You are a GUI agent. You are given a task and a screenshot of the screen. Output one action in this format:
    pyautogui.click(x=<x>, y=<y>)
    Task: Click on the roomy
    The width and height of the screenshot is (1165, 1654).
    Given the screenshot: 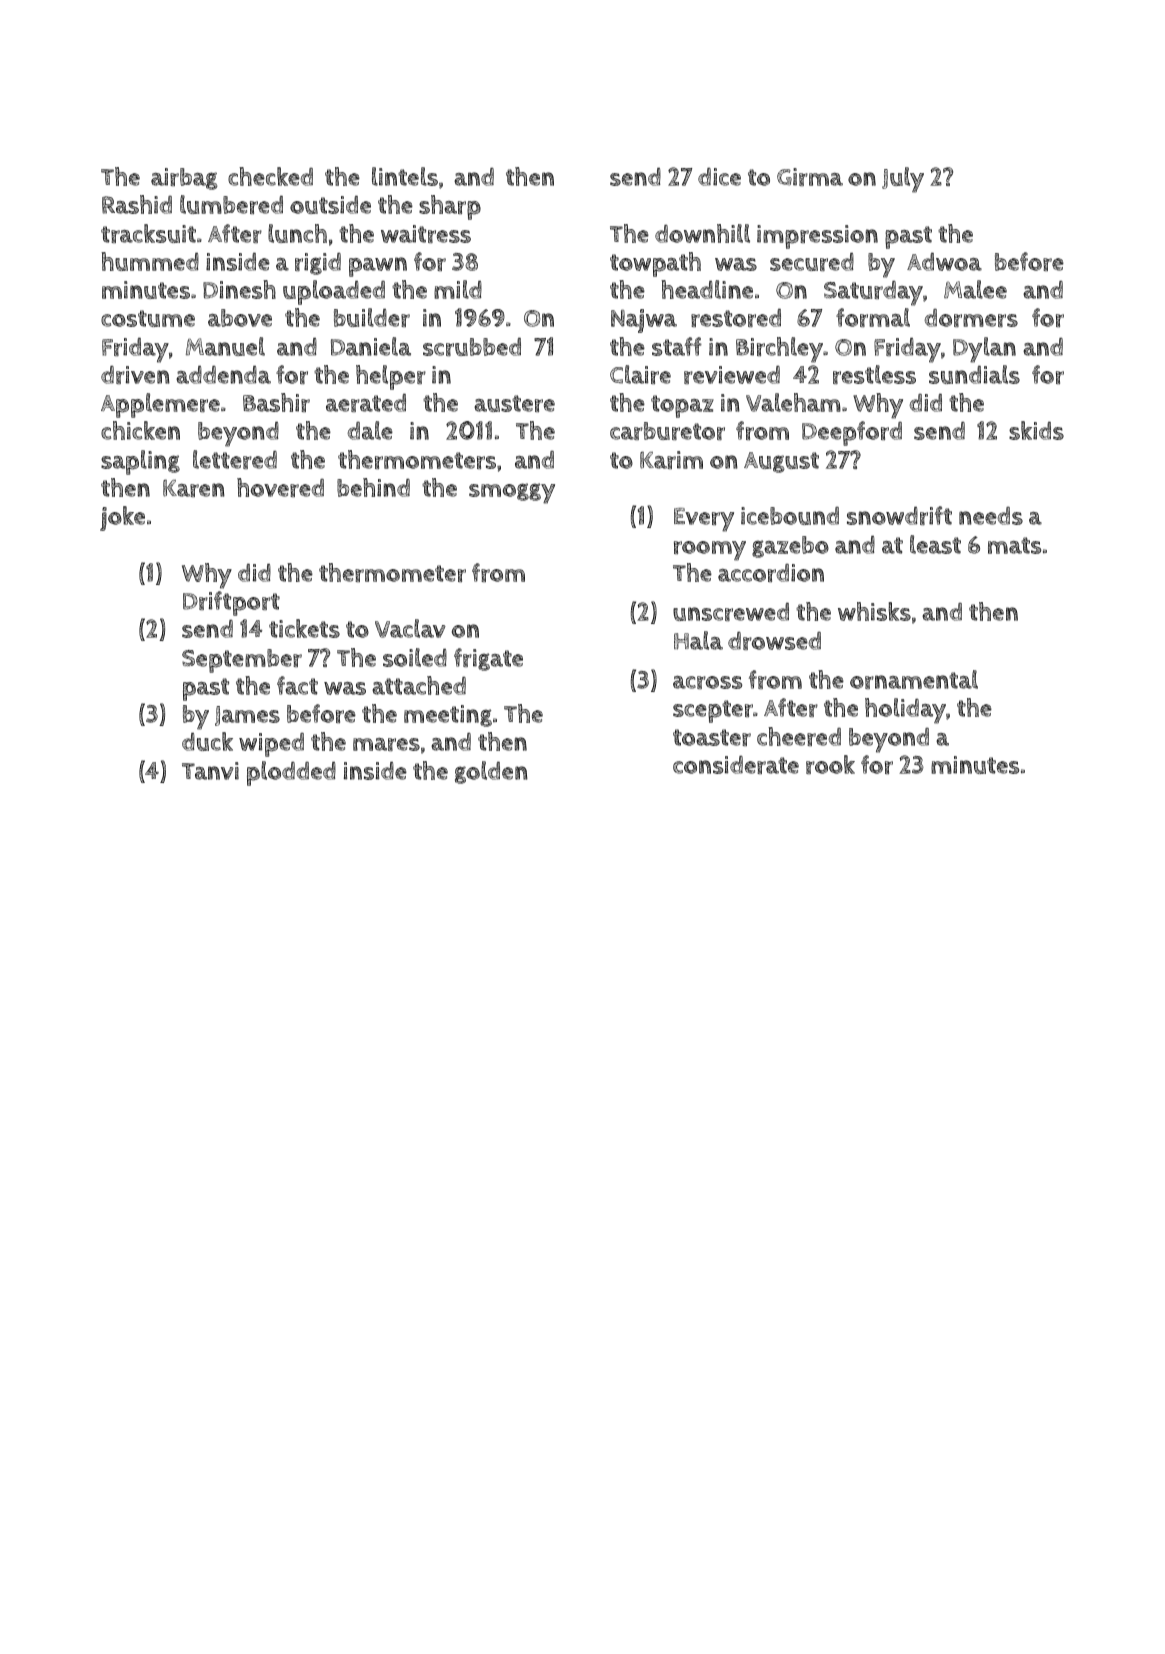 What is the action you would take?
    pyautogui.click(x=710, y=551)
